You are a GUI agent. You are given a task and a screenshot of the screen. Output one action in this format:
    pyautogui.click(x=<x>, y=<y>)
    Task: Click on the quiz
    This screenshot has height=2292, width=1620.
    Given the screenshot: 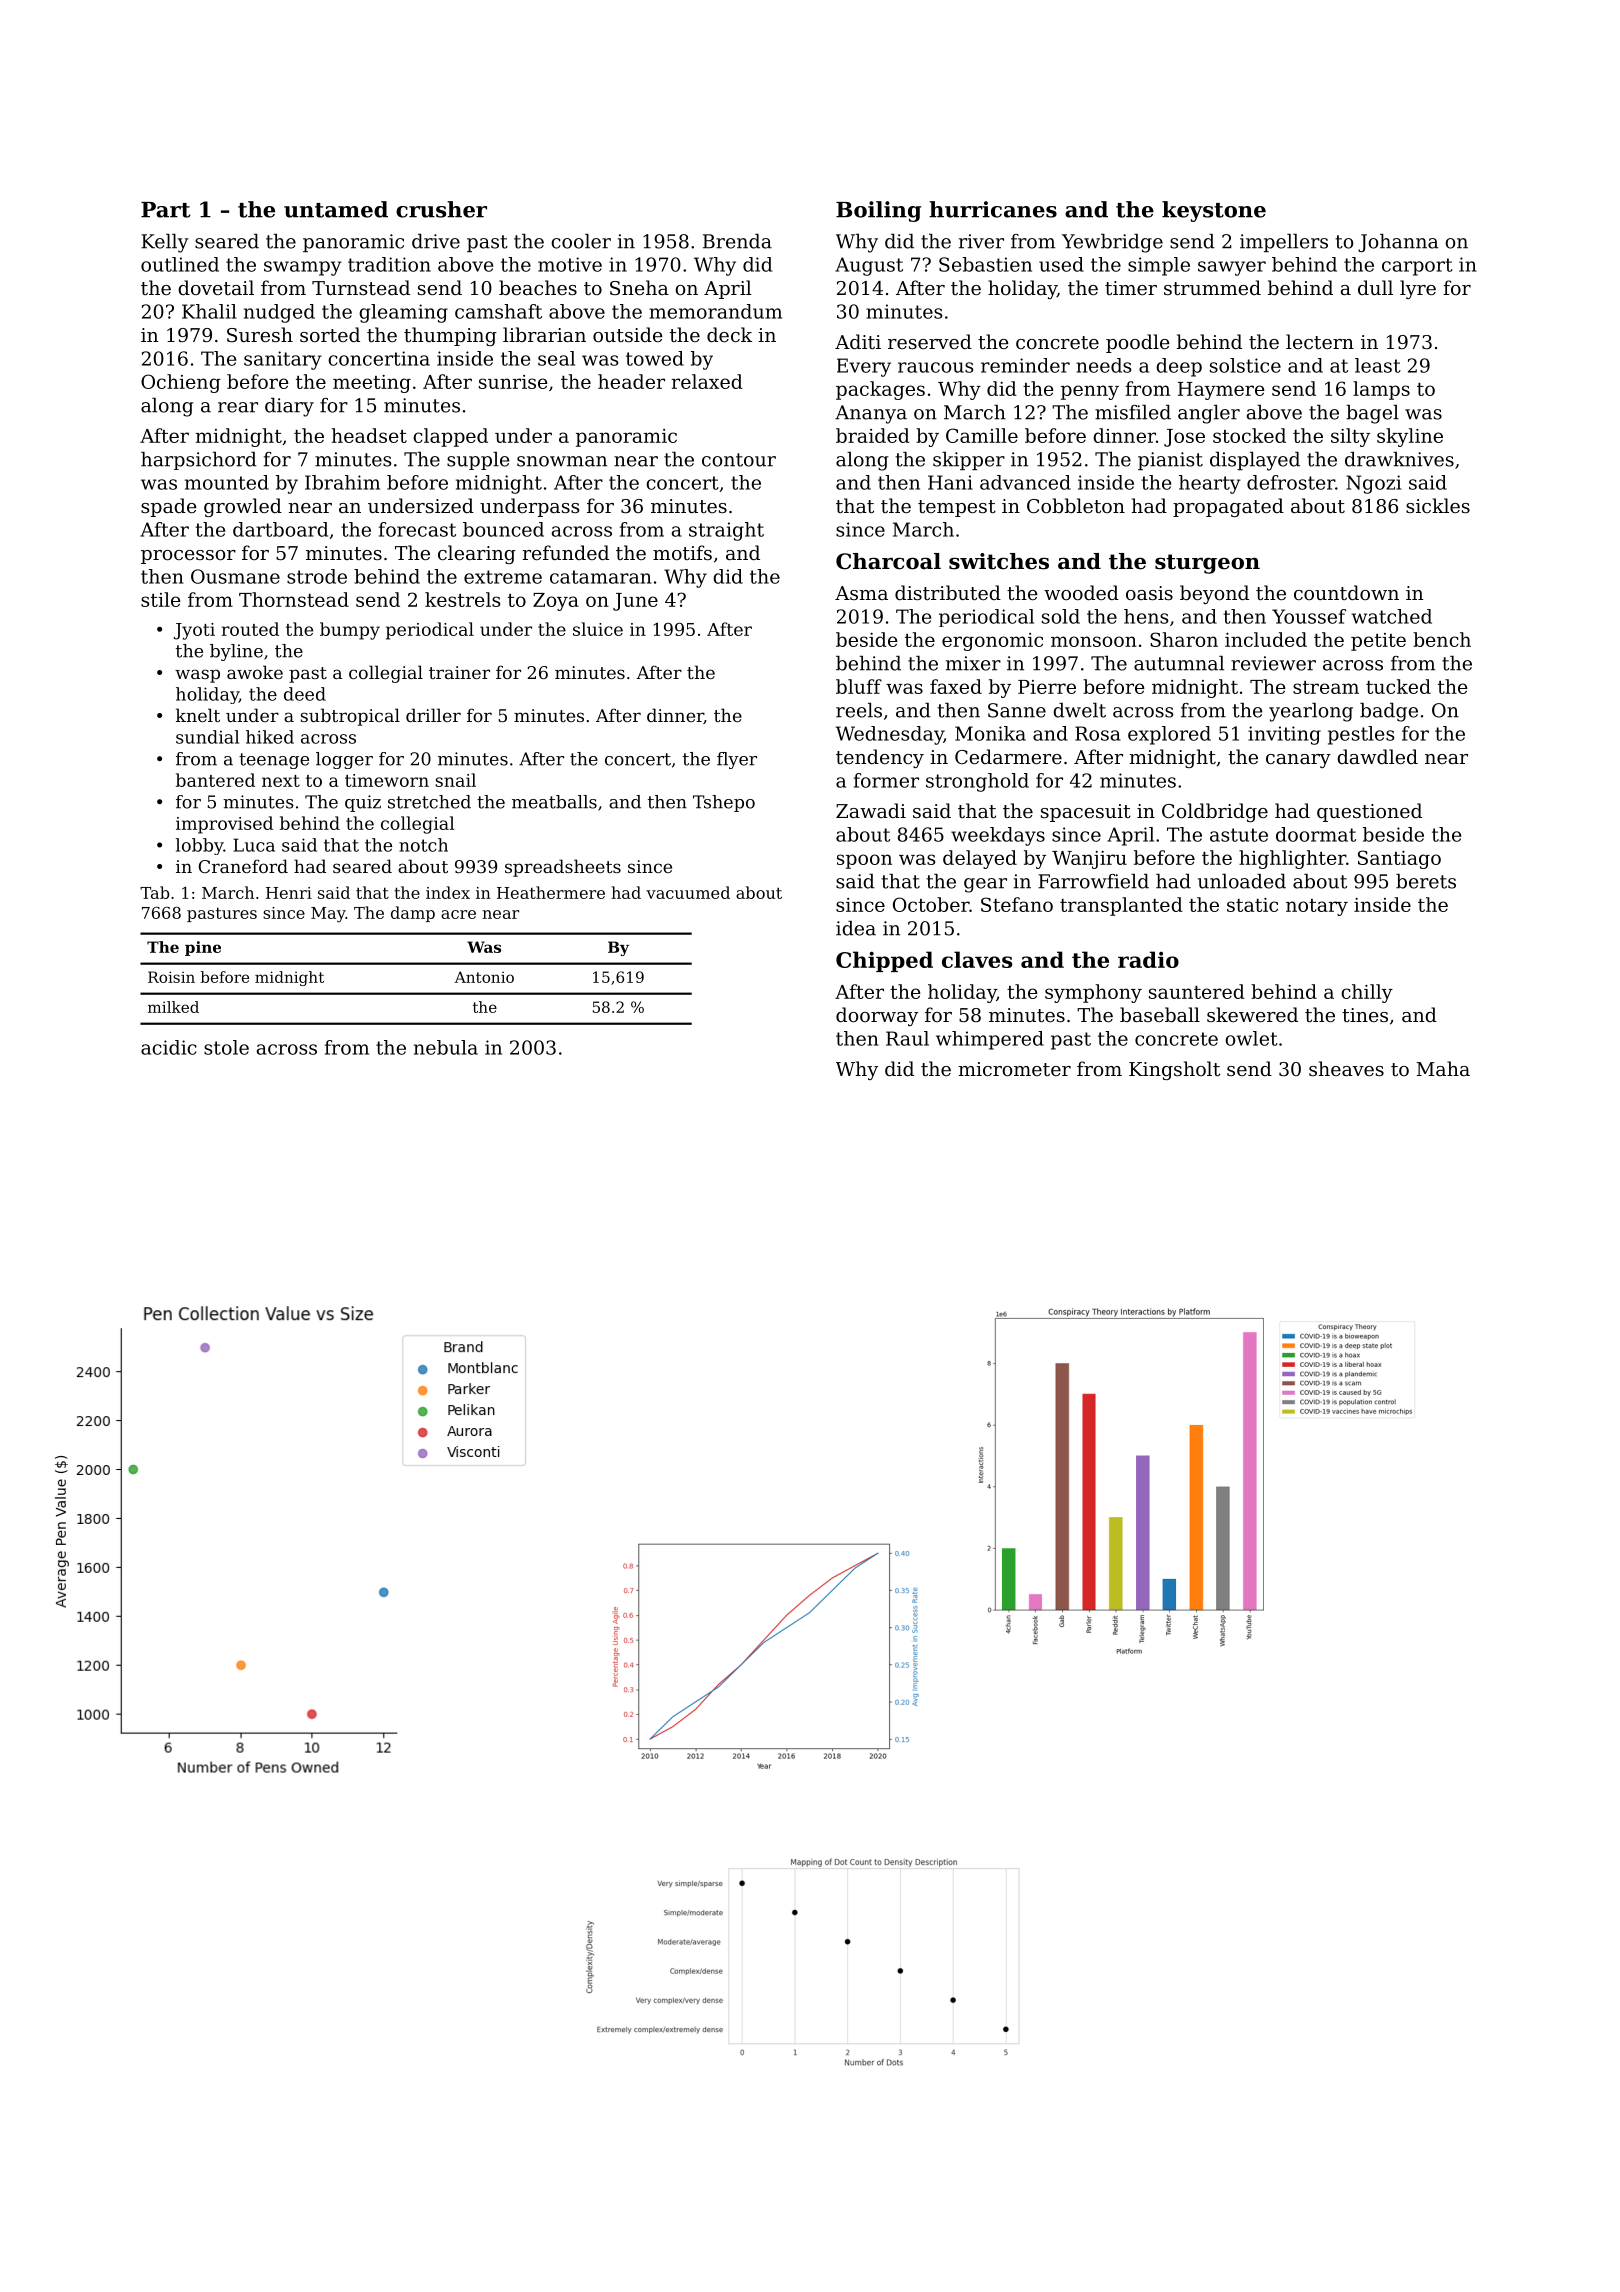 What is the action you would take?
    pyautogui.click(x=363, y=803)
